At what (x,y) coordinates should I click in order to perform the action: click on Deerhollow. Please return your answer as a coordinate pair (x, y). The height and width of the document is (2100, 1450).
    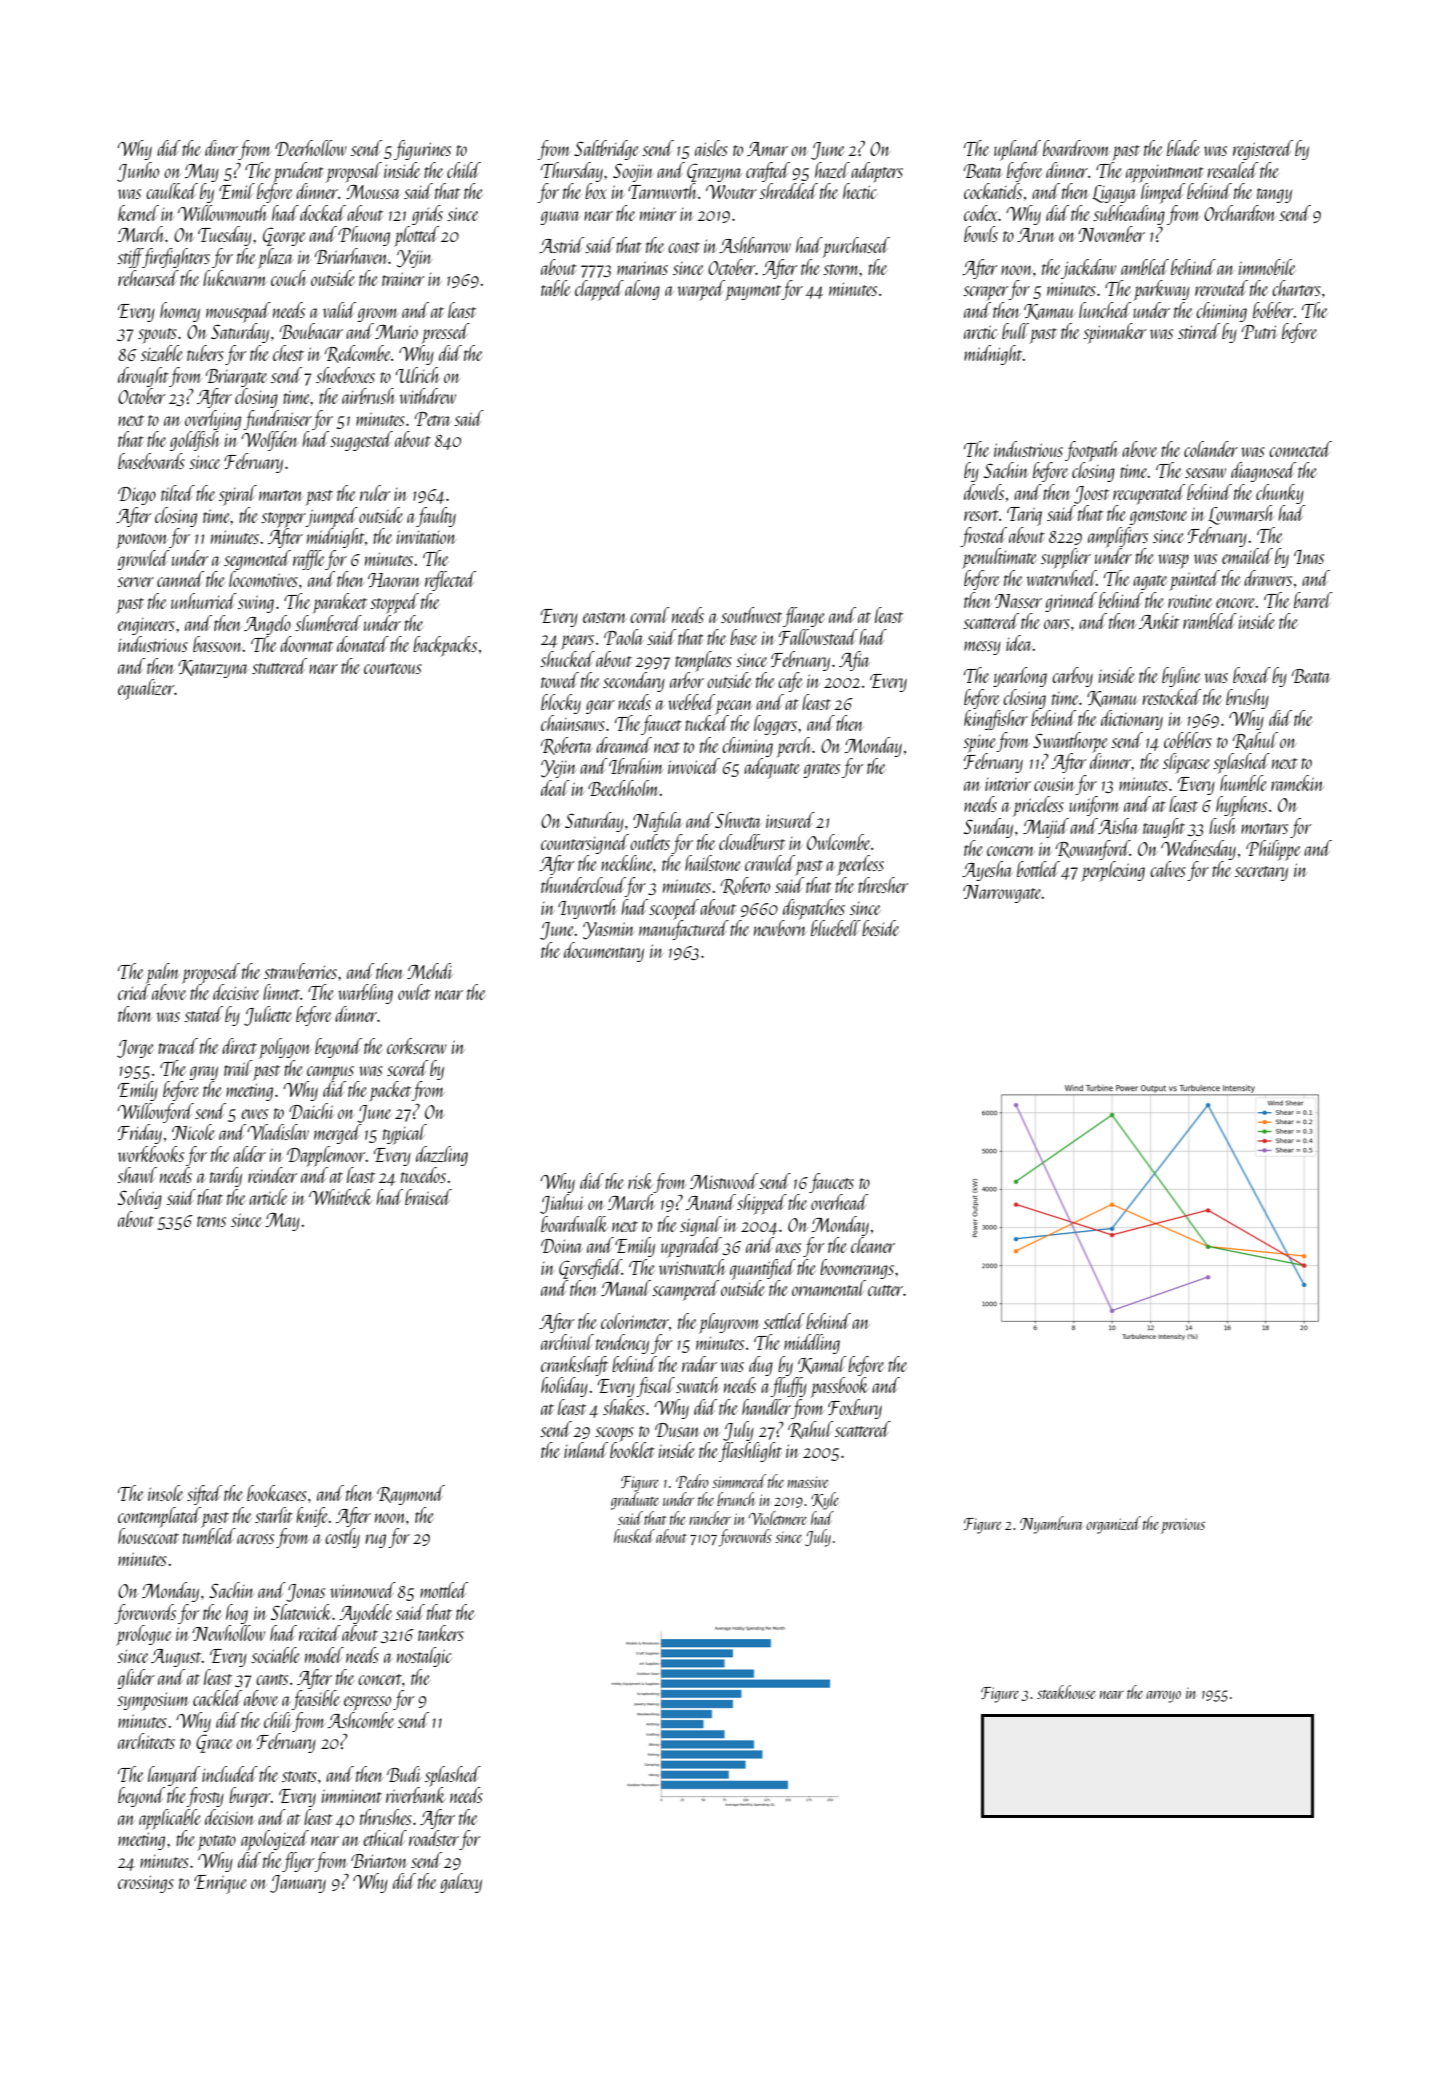
    Looking at the image, I should click on (311, 148).
